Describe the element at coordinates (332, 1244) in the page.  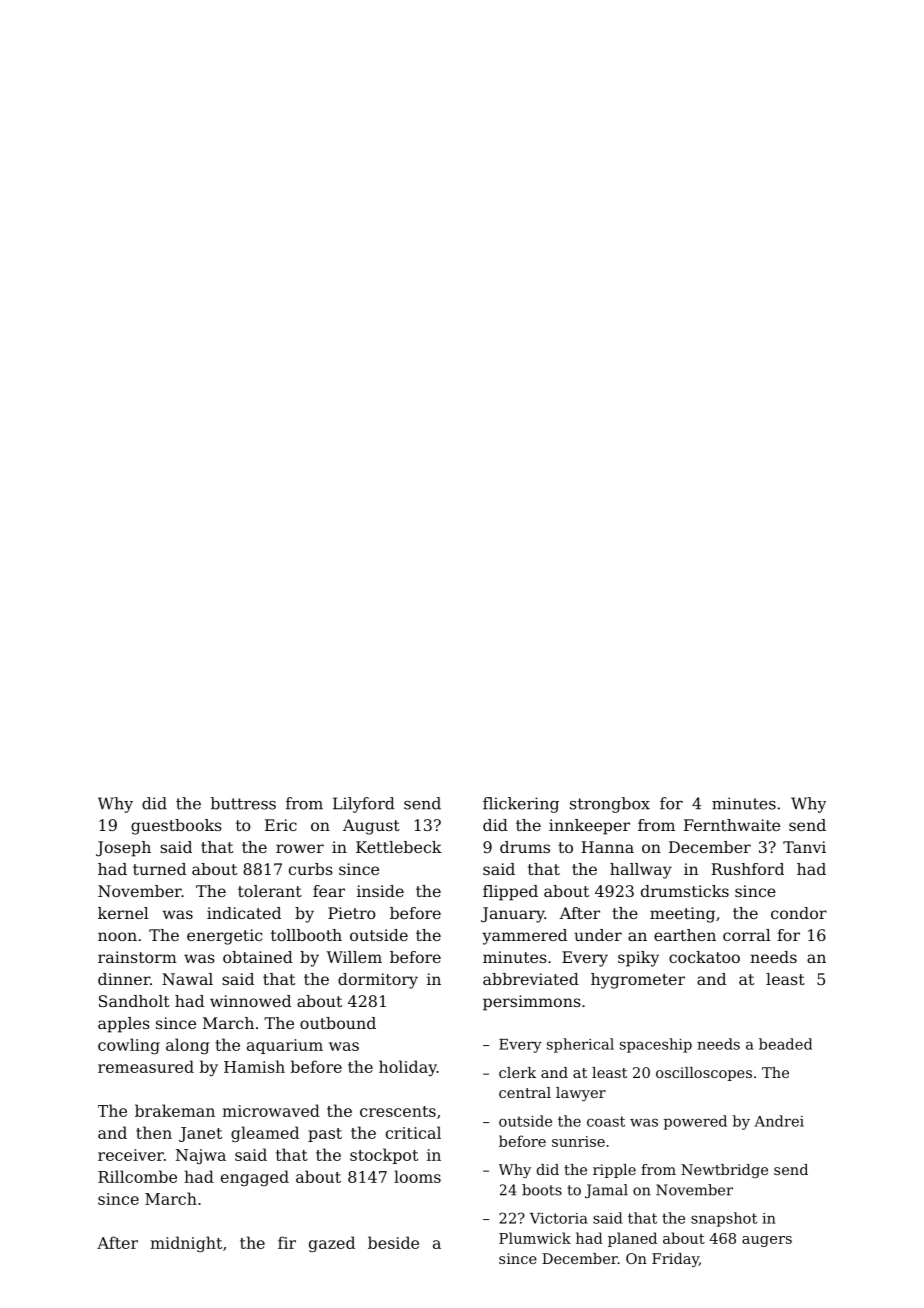
I see `gazed` at that location.
